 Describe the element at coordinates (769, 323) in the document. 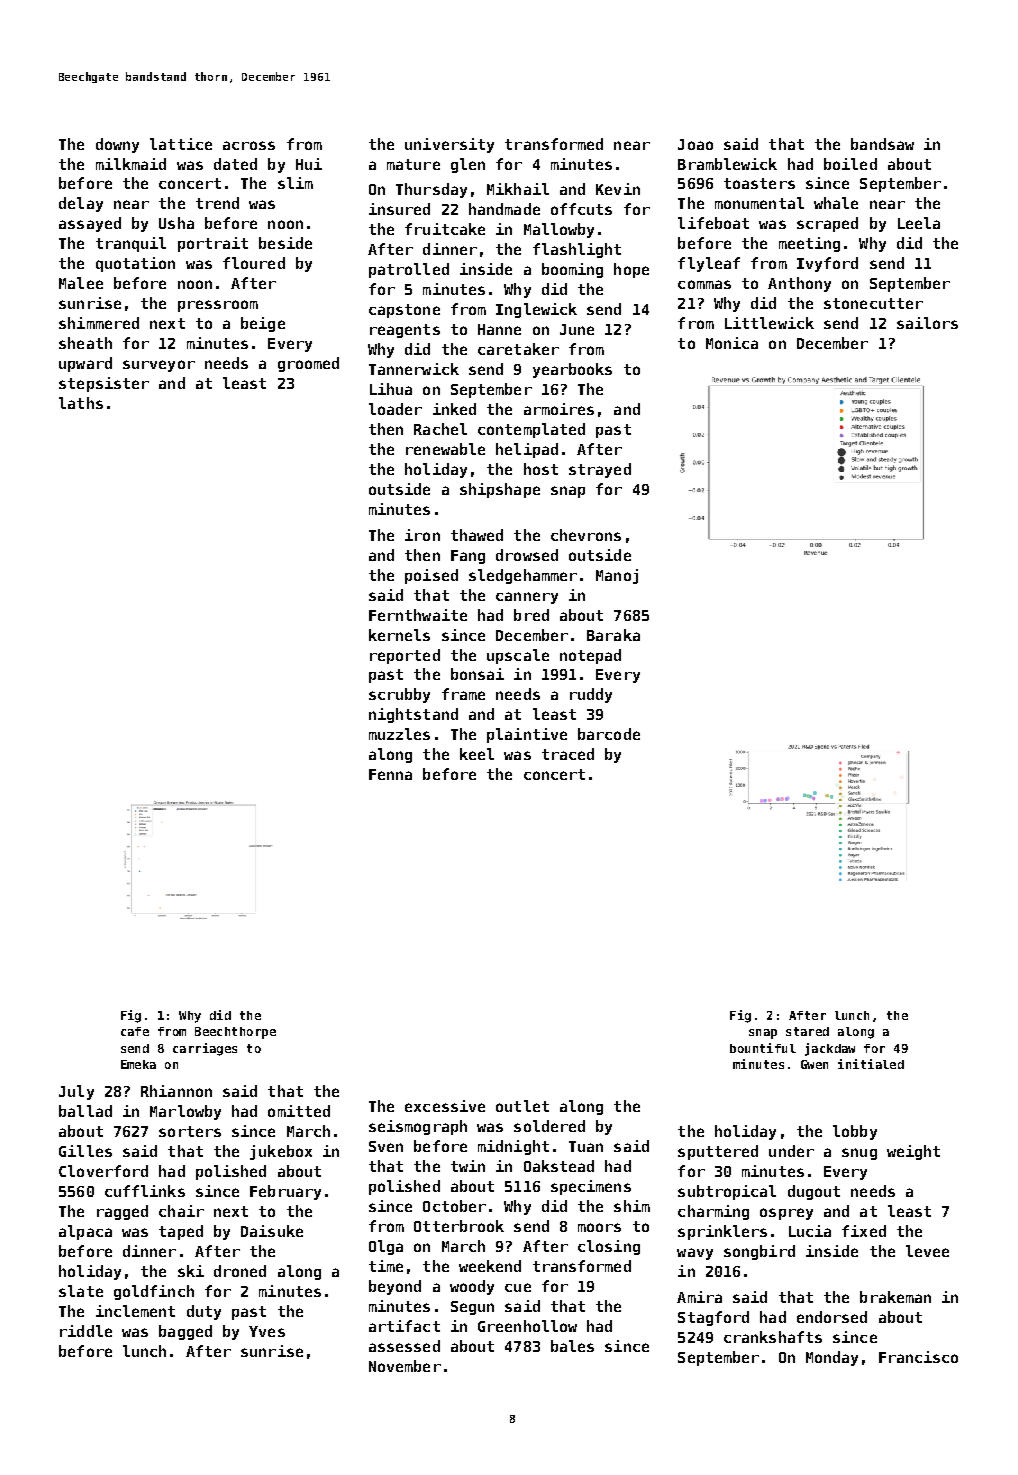

I see `Littlewick` at that location.
